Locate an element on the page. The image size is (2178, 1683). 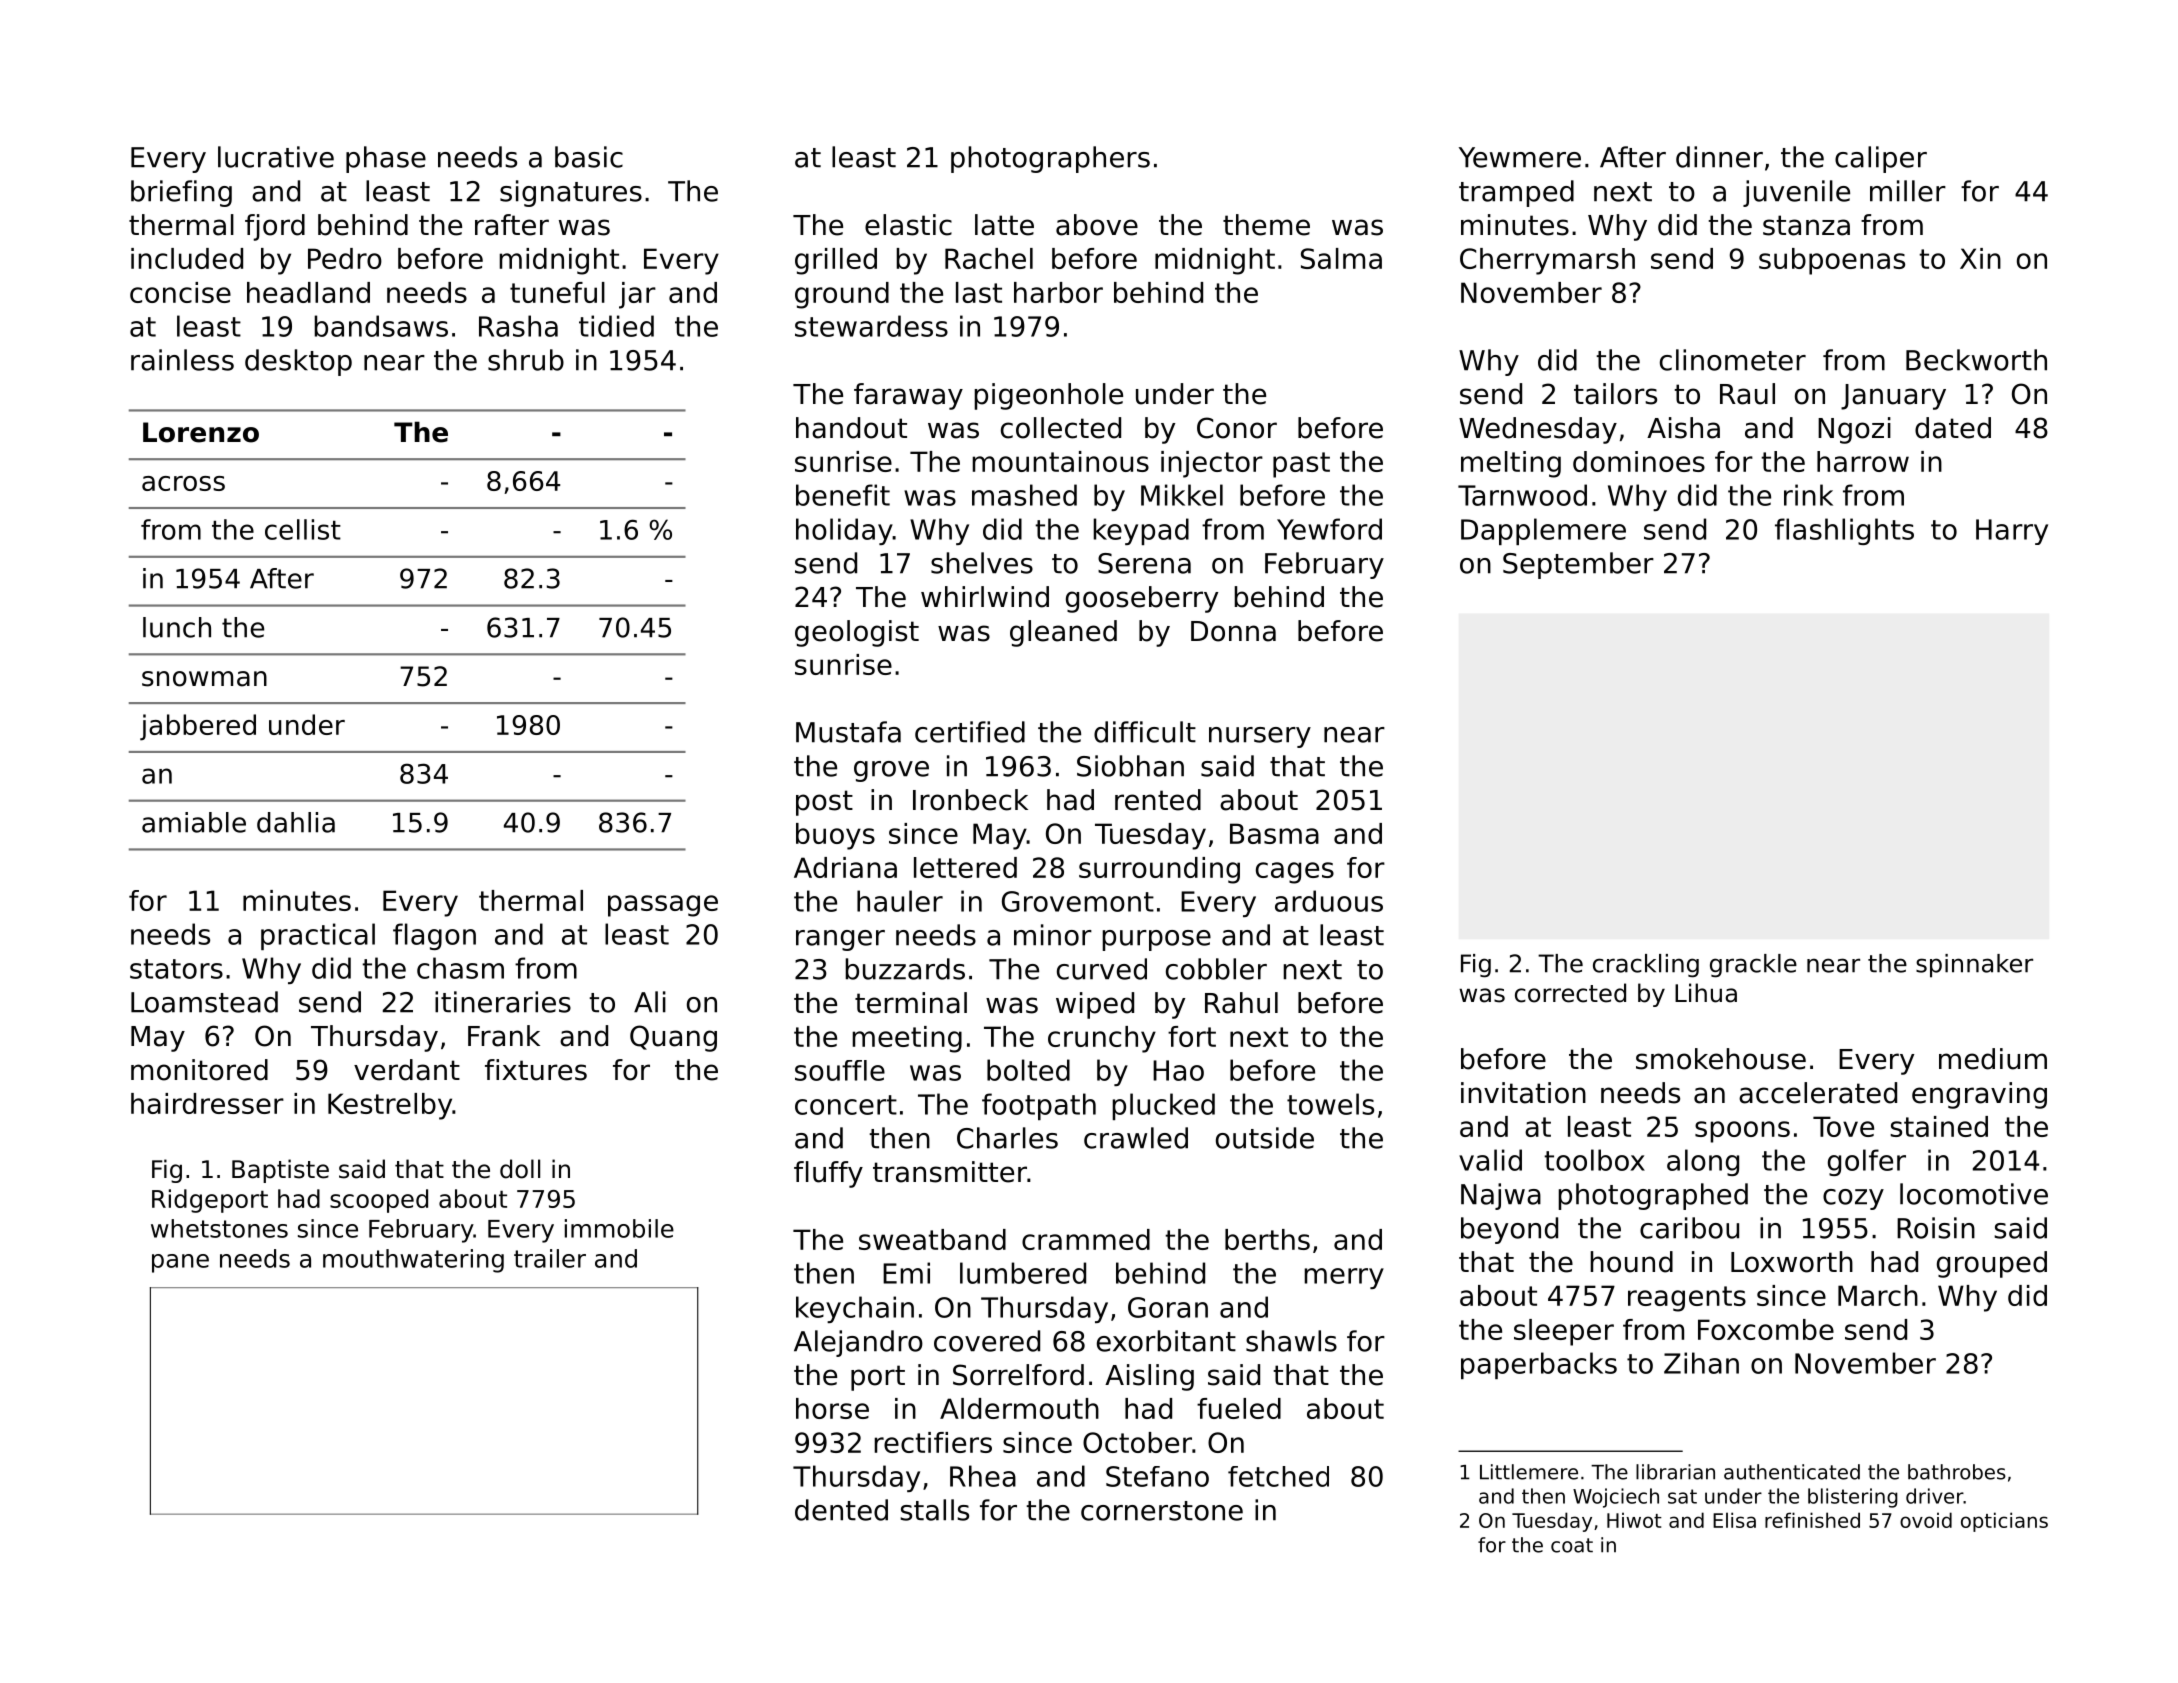
stanza is located at coordinates (1806, 225).
